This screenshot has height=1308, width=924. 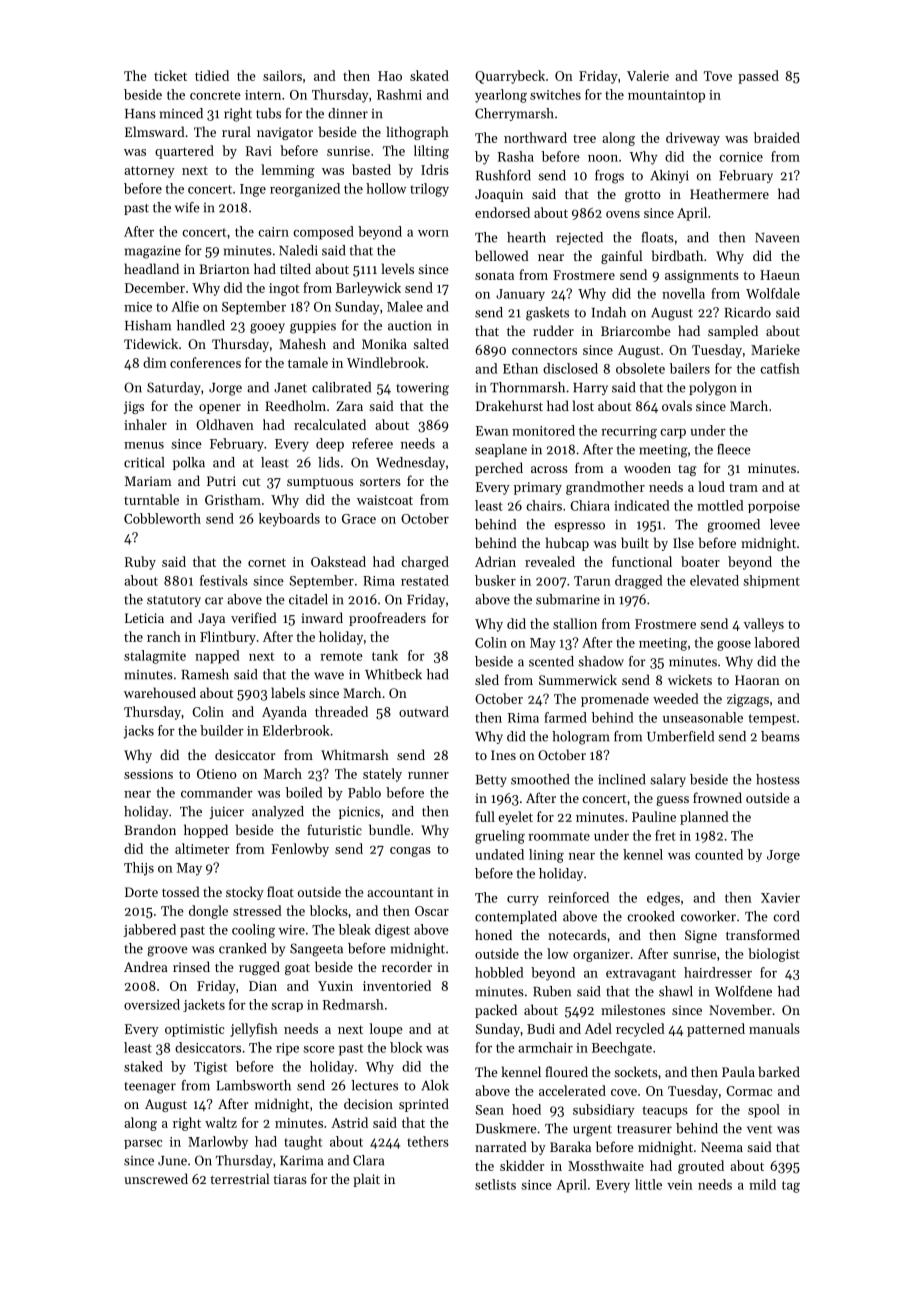 I want to click on zigzags, so click(x=748, y=700).
